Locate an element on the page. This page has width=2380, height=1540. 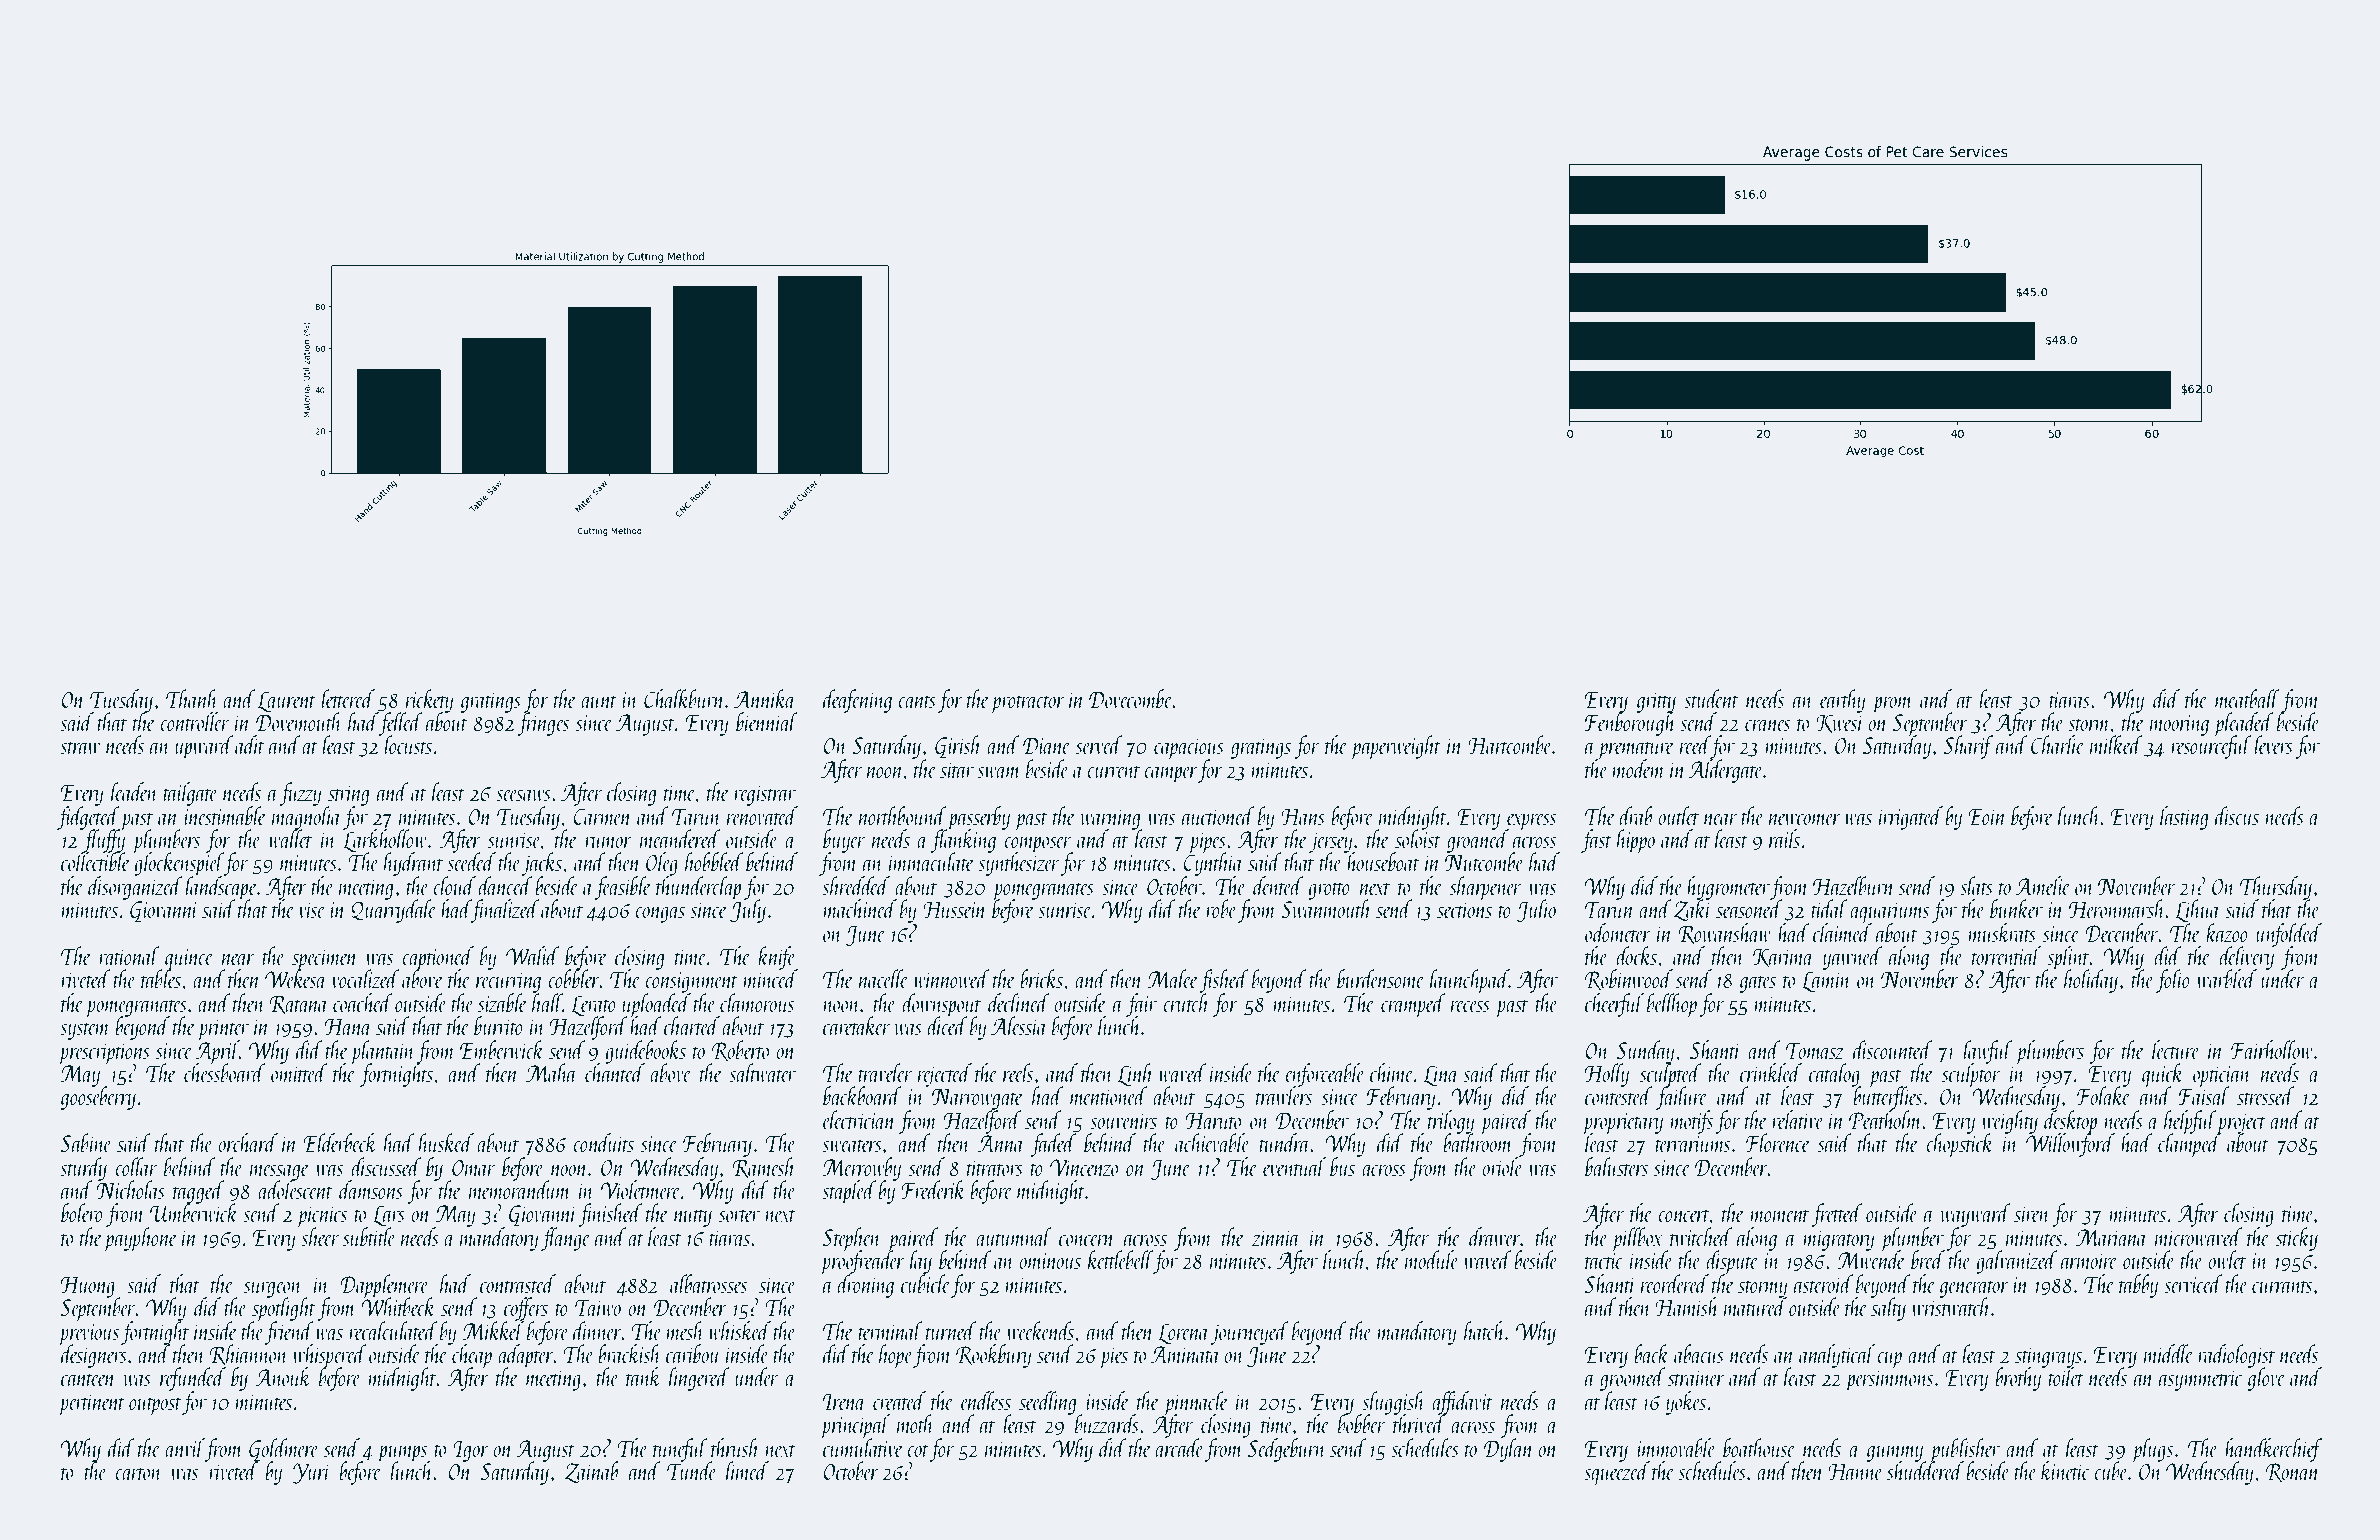
Igor is located at coordinates (471, 1451).
